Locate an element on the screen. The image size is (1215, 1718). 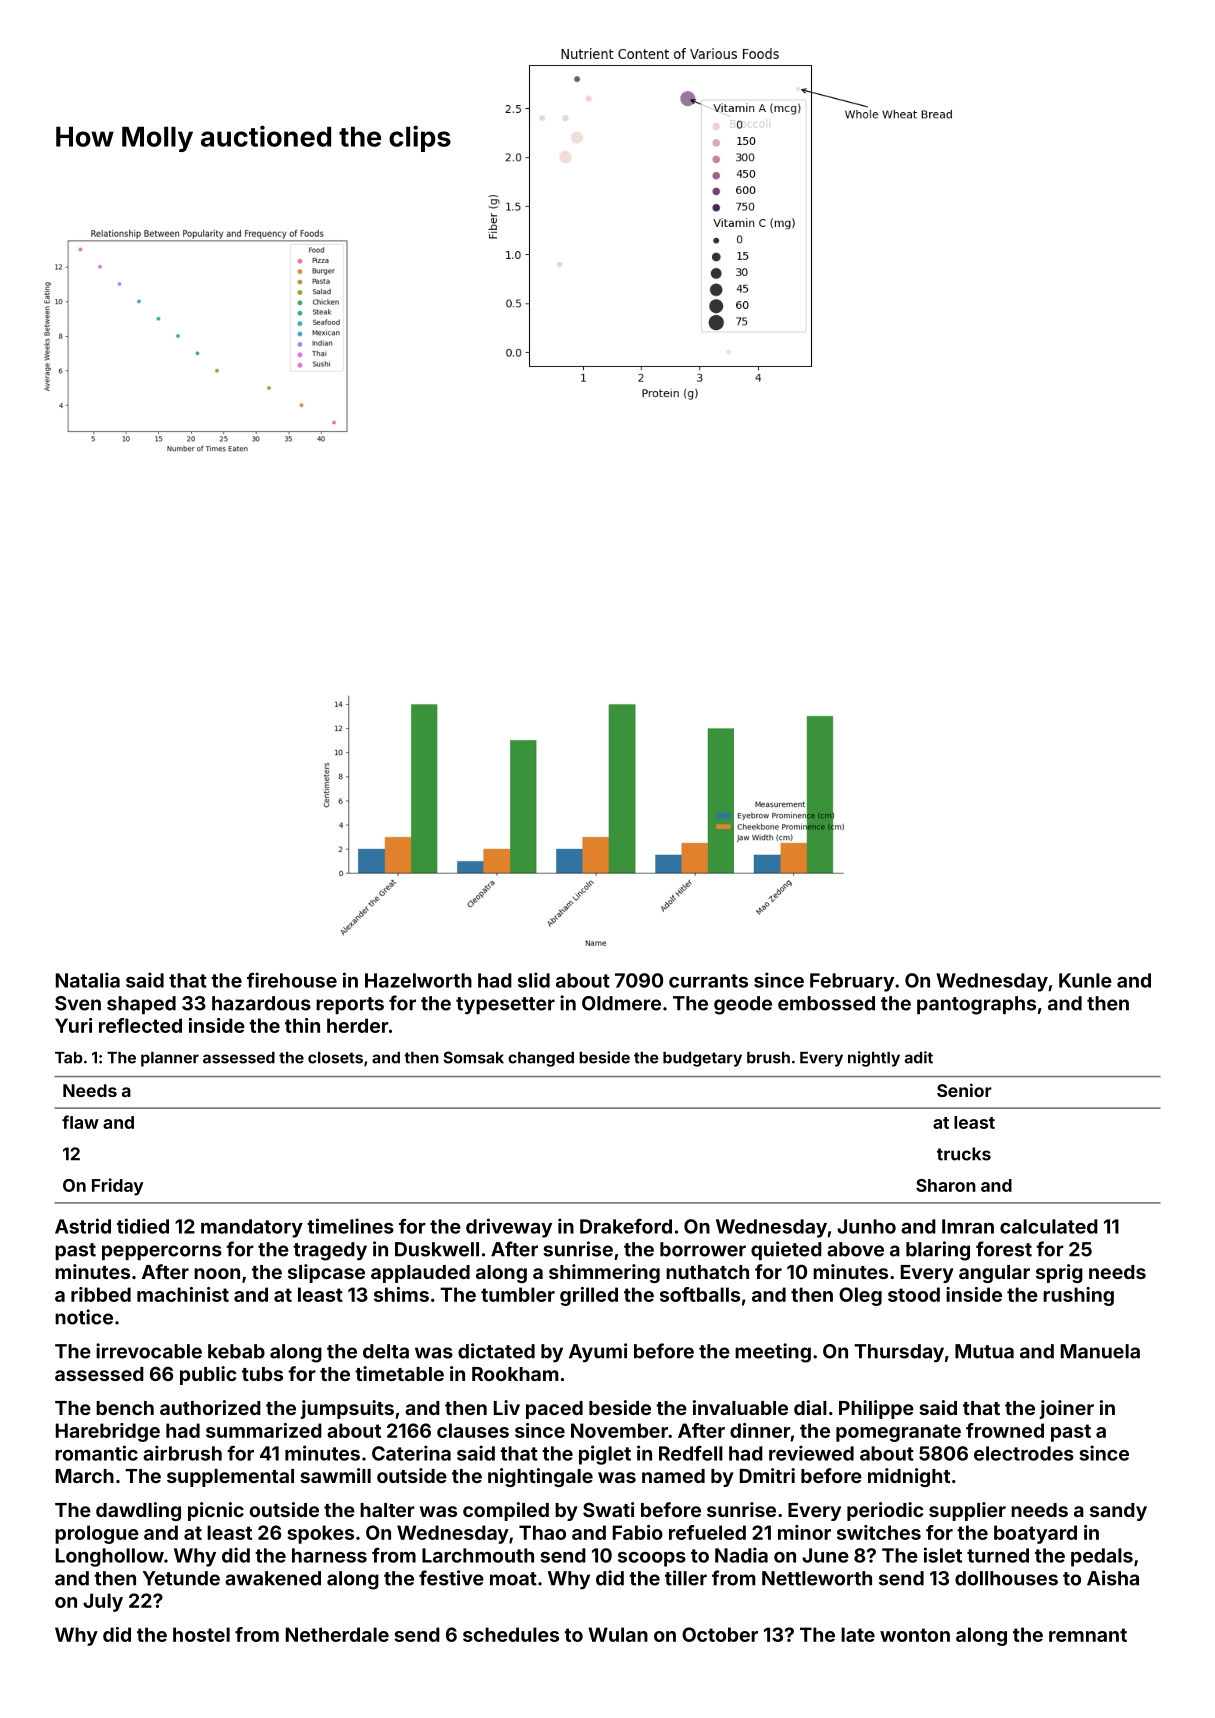
hostel is located at coordinates (201, 1634).
